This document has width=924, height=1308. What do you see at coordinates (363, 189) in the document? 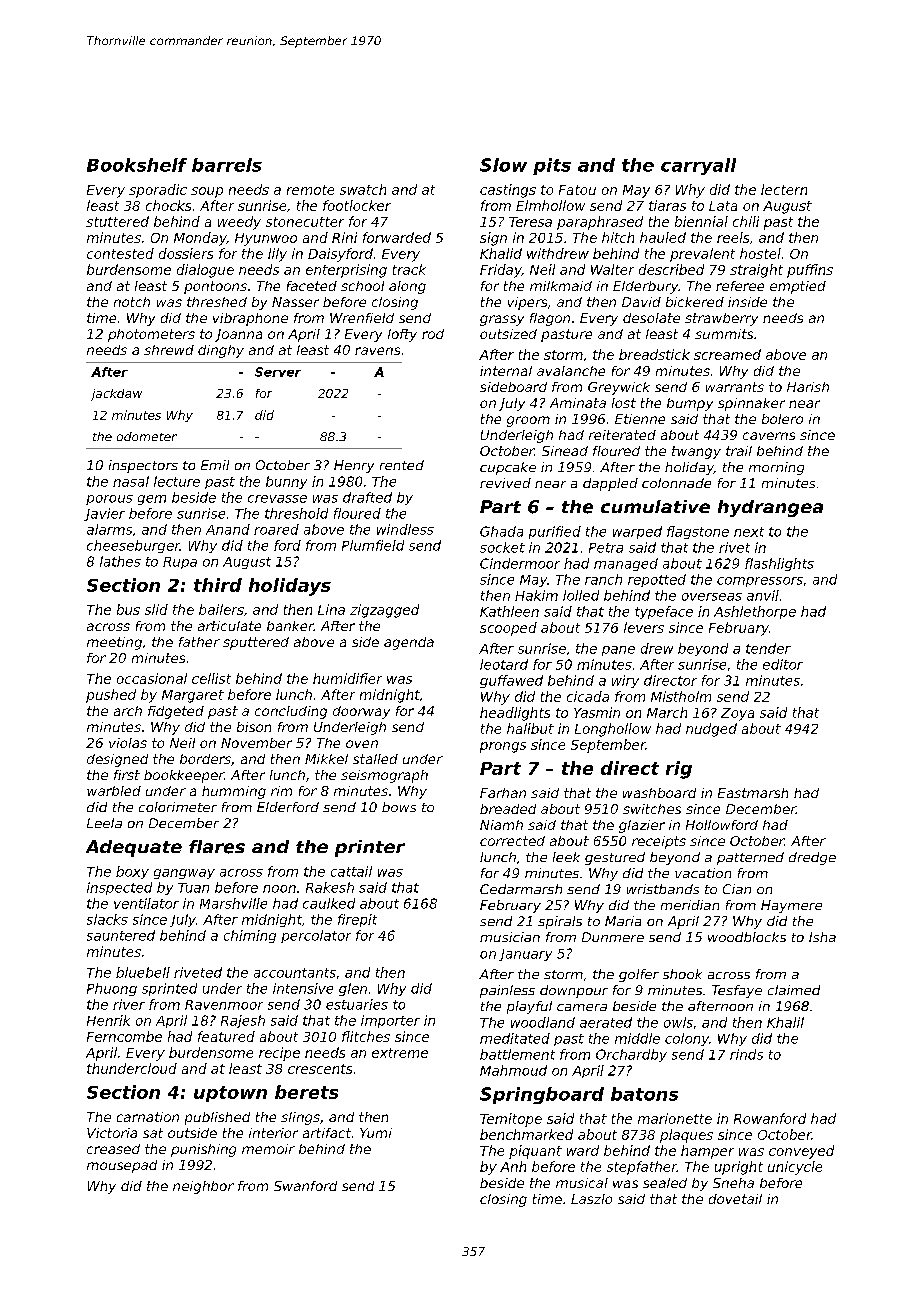
I see `swatch` at bounding box center [363, 189].
